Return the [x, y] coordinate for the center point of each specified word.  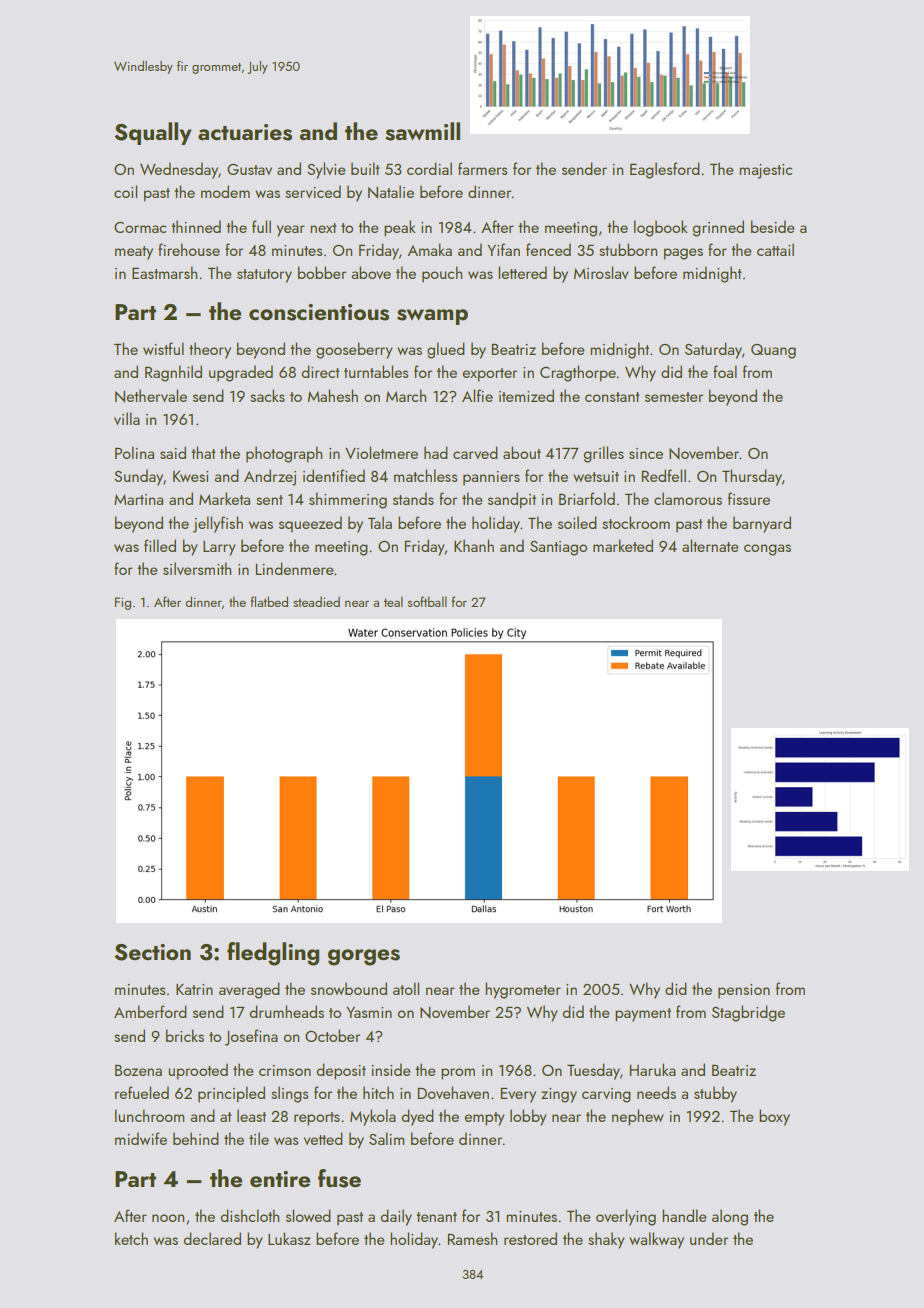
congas [767, 550]
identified [334, 475]
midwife [141, 1138]
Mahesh [333, 395]
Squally [153, 133]
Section [153, 952]
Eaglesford [665, 170]
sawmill [422, 131]
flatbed [269, 601]
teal [393, 601]
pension [744, 991]
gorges [364, 957]
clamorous [688, 498]
